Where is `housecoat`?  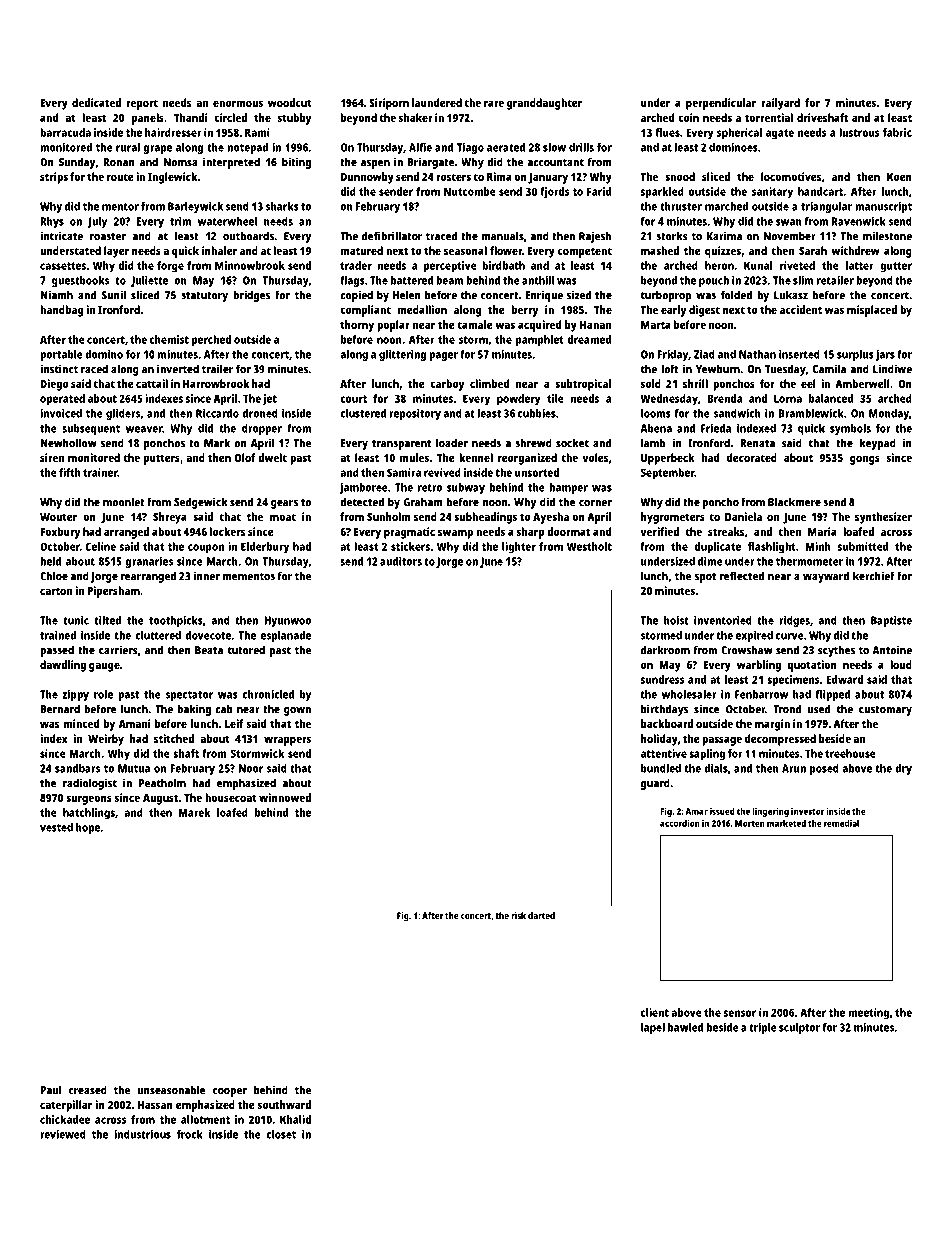 housecoat is located at coordinates (231, 797).
